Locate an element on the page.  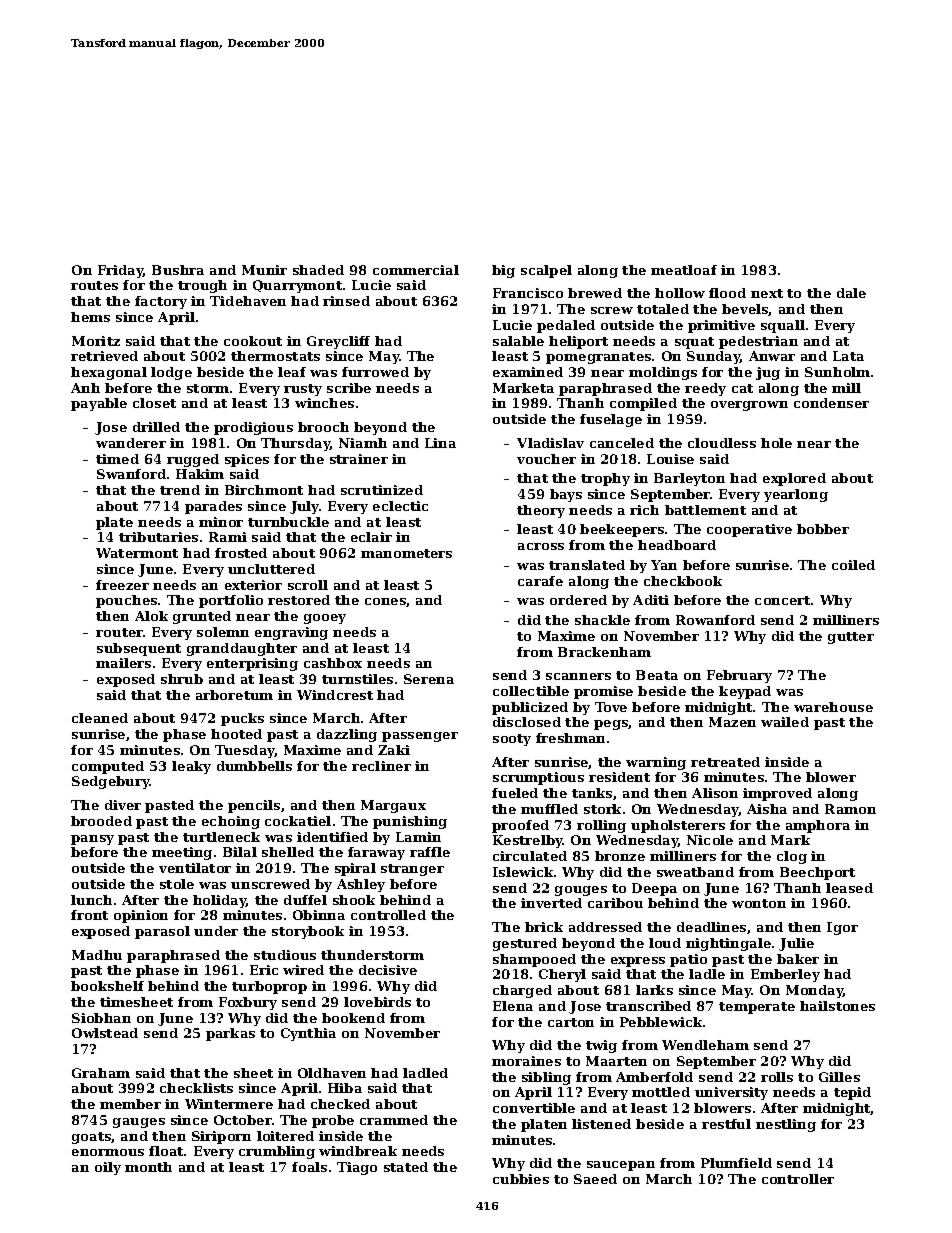
punishing is located at coordinates (410, 822).
